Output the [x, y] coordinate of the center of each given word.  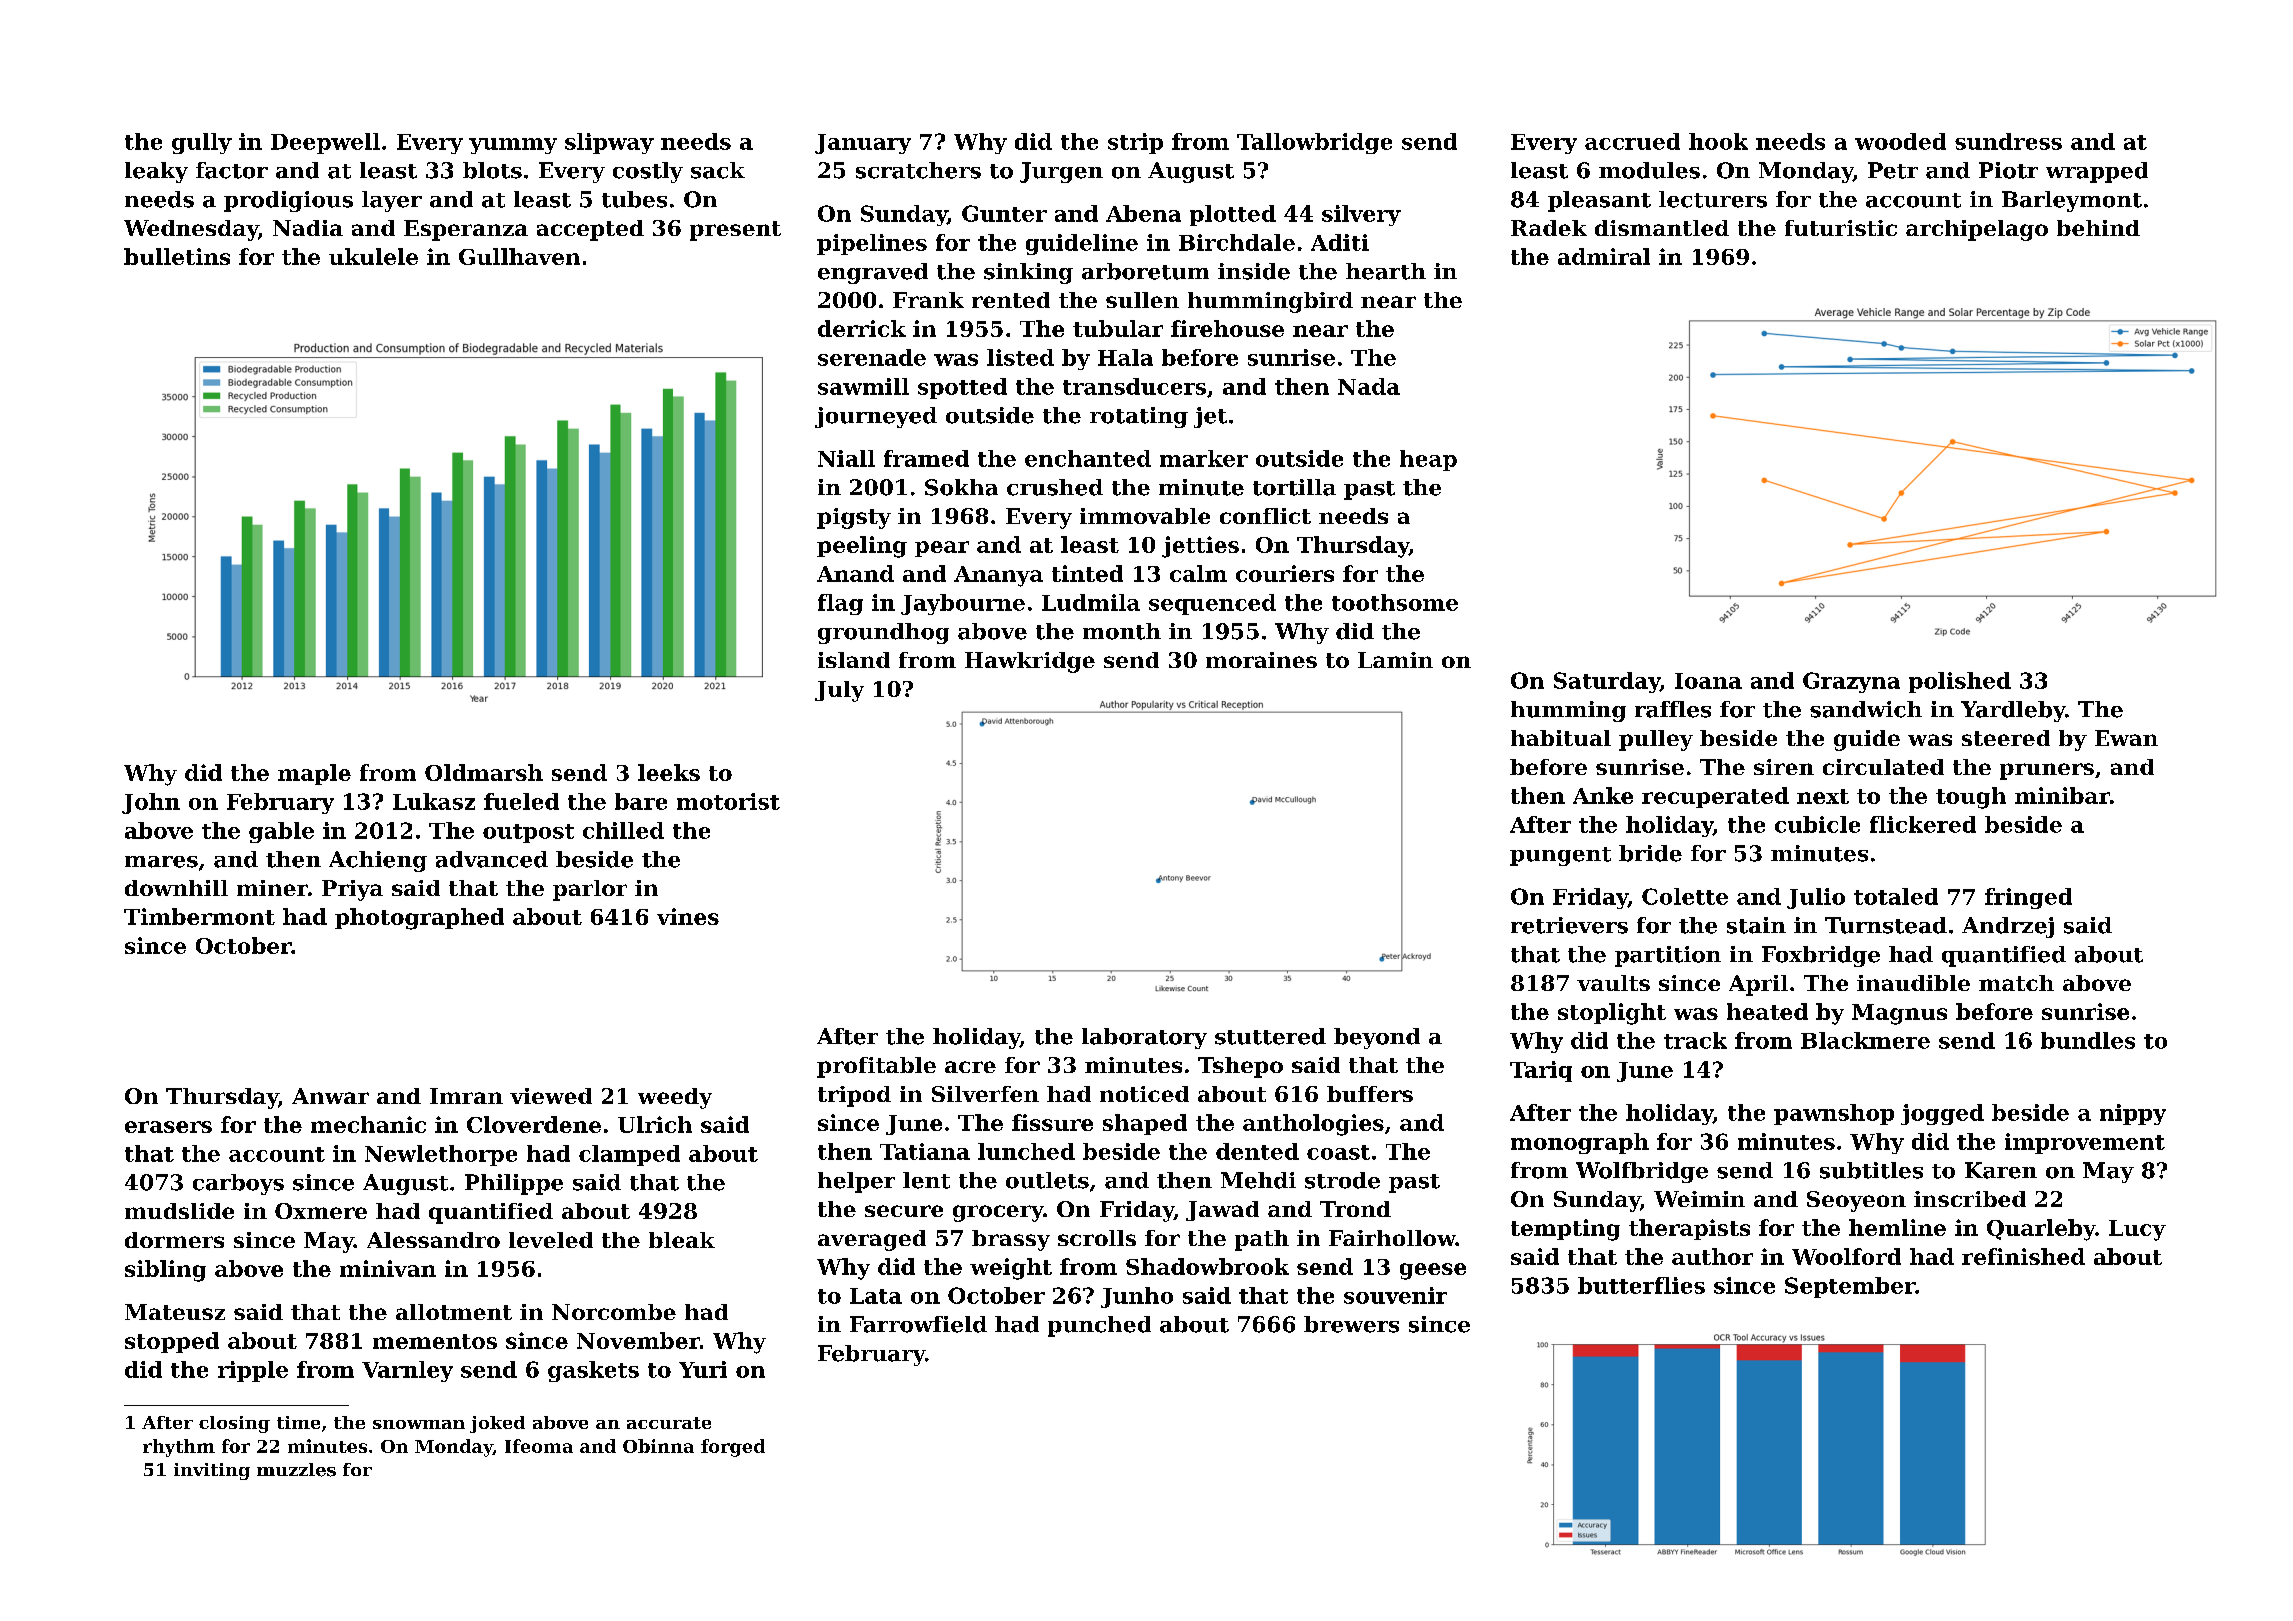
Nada [1369, 386]
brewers [1351, 1324]
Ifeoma [539, 1446]
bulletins [177, 256]
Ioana [1708, 681]
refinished [2023, 1256]
